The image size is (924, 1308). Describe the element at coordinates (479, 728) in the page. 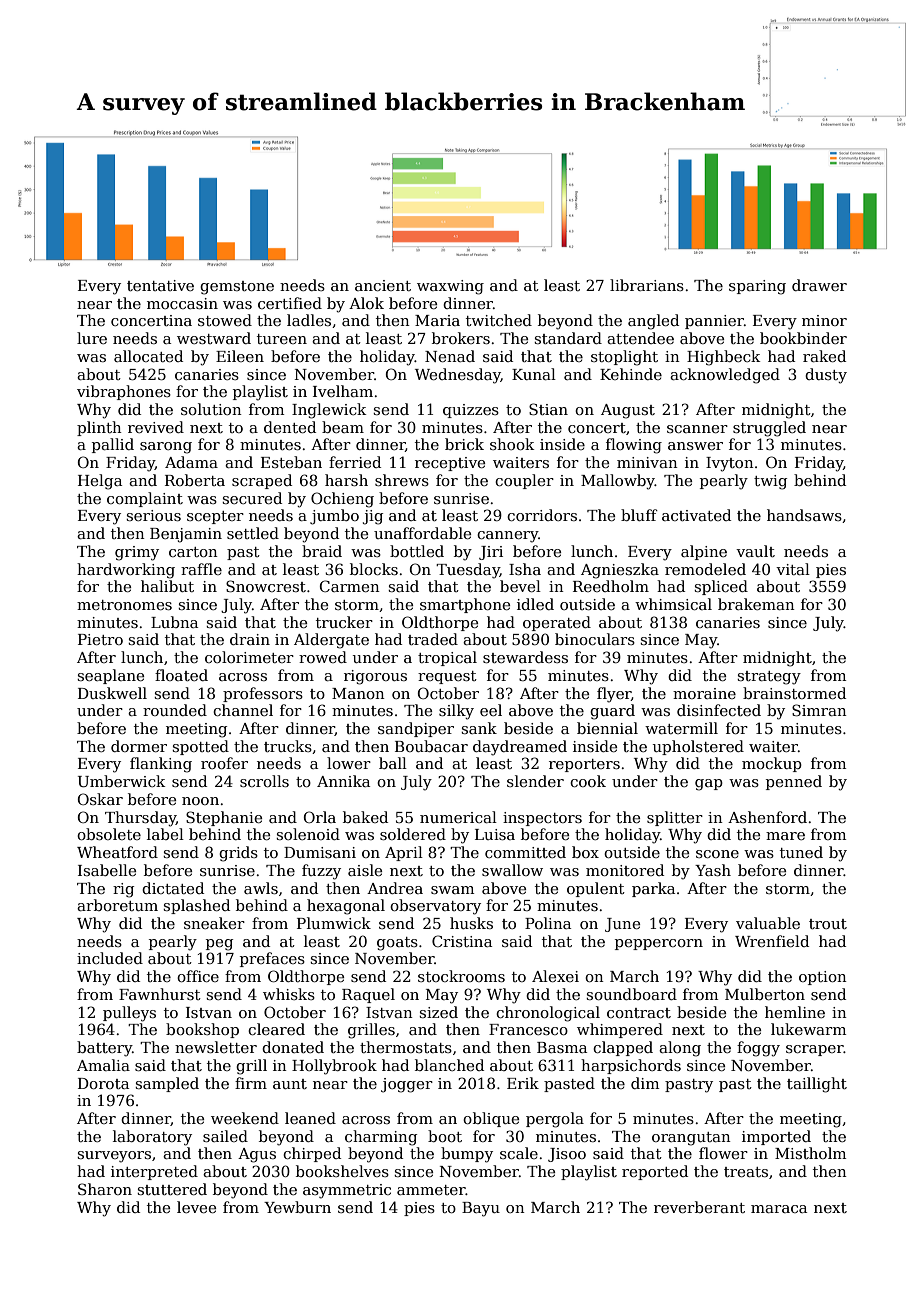

I see `sank` at that location.
